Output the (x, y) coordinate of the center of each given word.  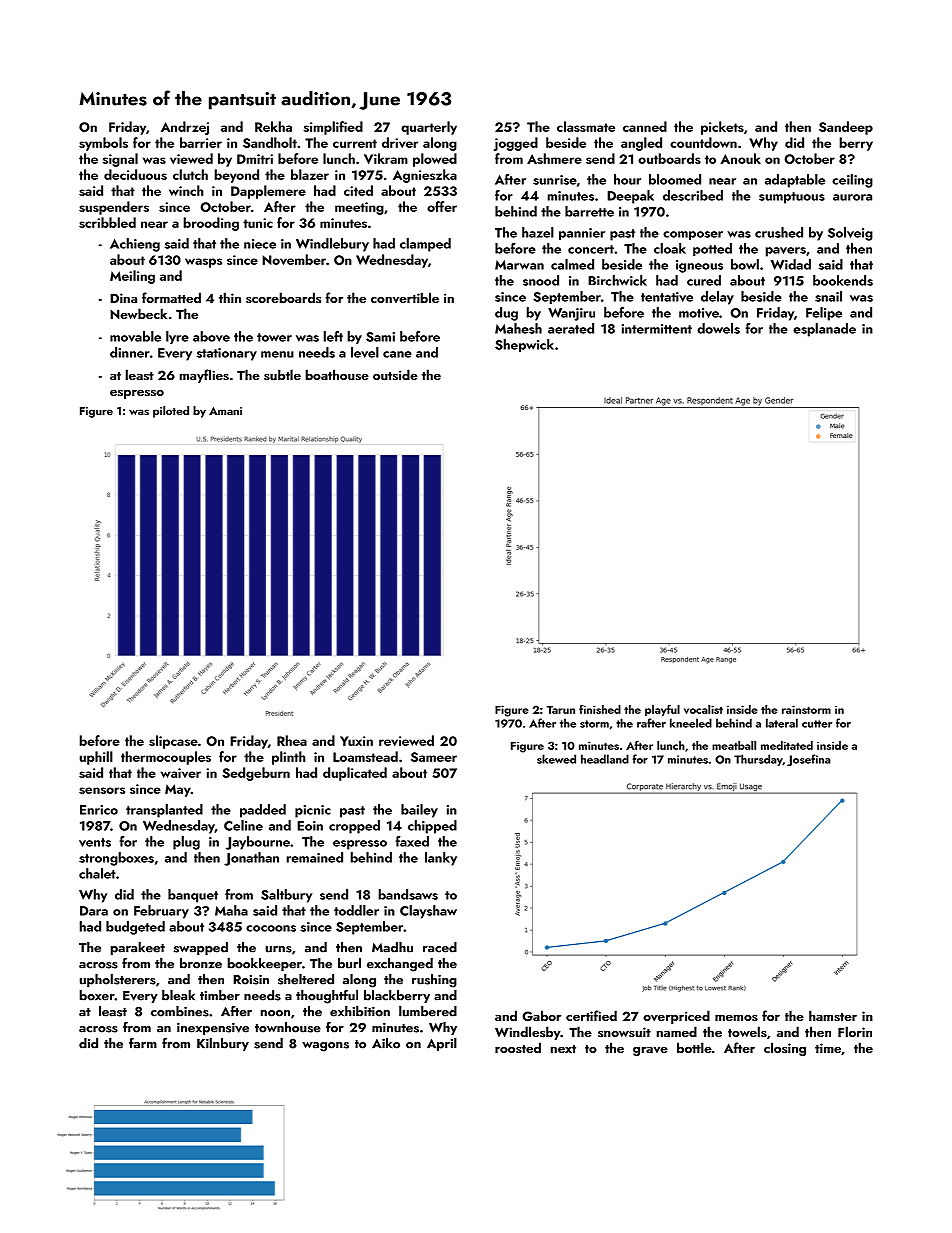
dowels (718, 328)
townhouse (288, 1027)
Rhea (292, 740)
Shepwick (524, 345)
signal (120, 160)
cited (358, 190)
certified (591, 1015)
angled (641, 144)
